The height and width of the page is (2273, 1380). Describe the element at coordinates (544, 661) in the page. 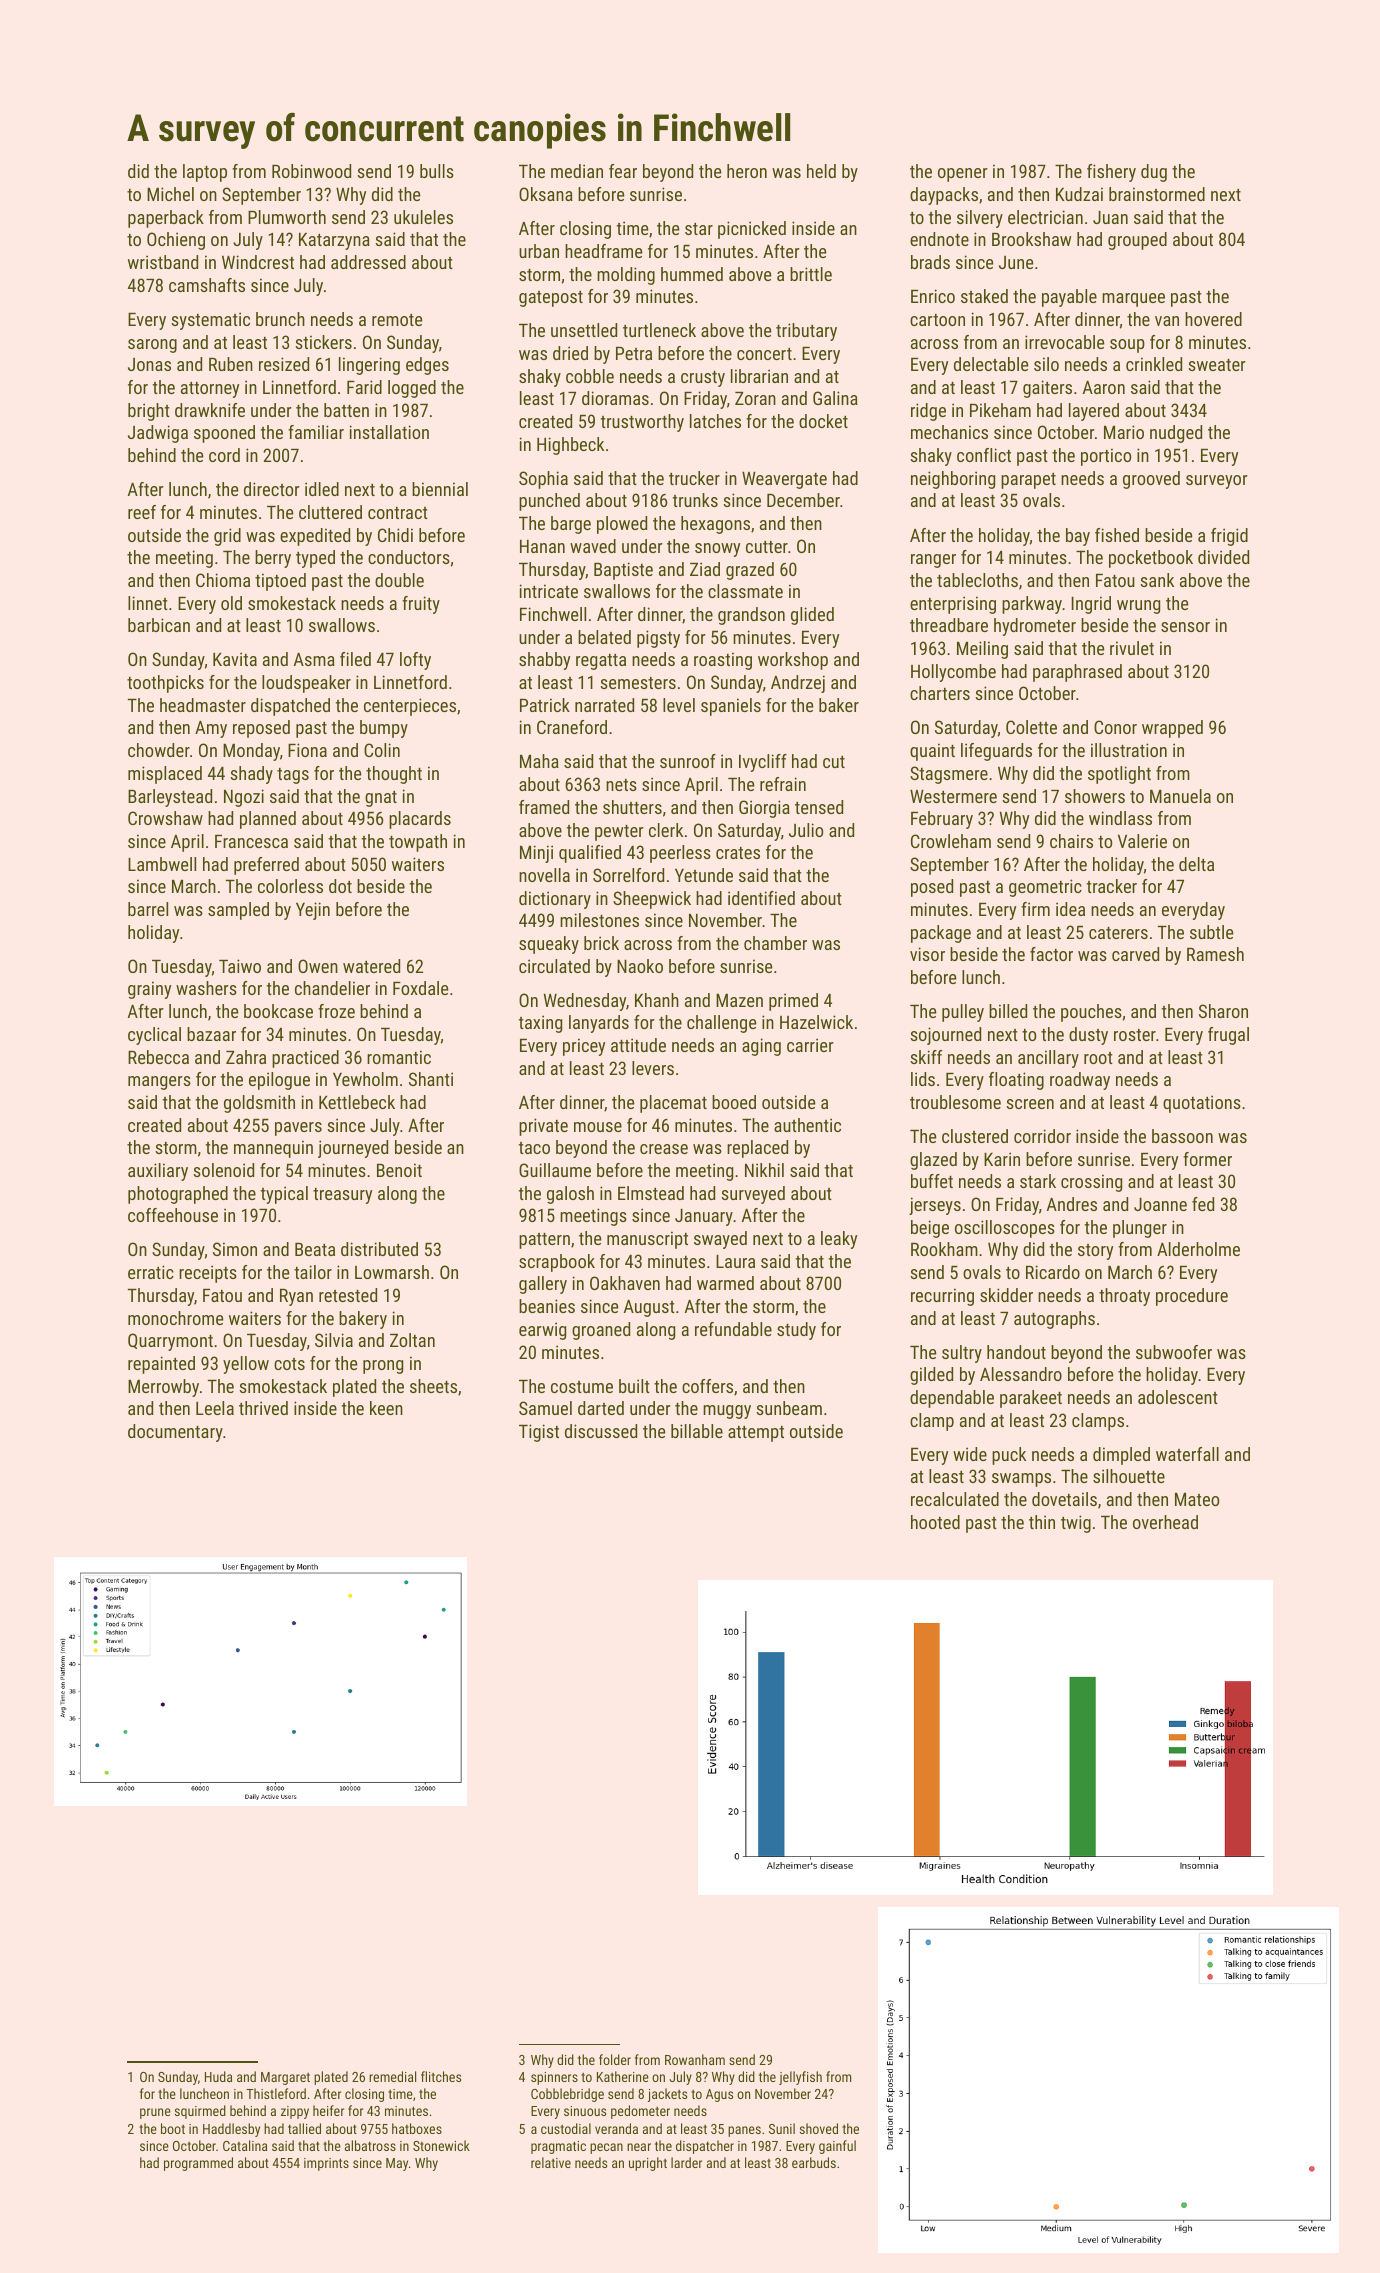

I see `shabby` at that location.
